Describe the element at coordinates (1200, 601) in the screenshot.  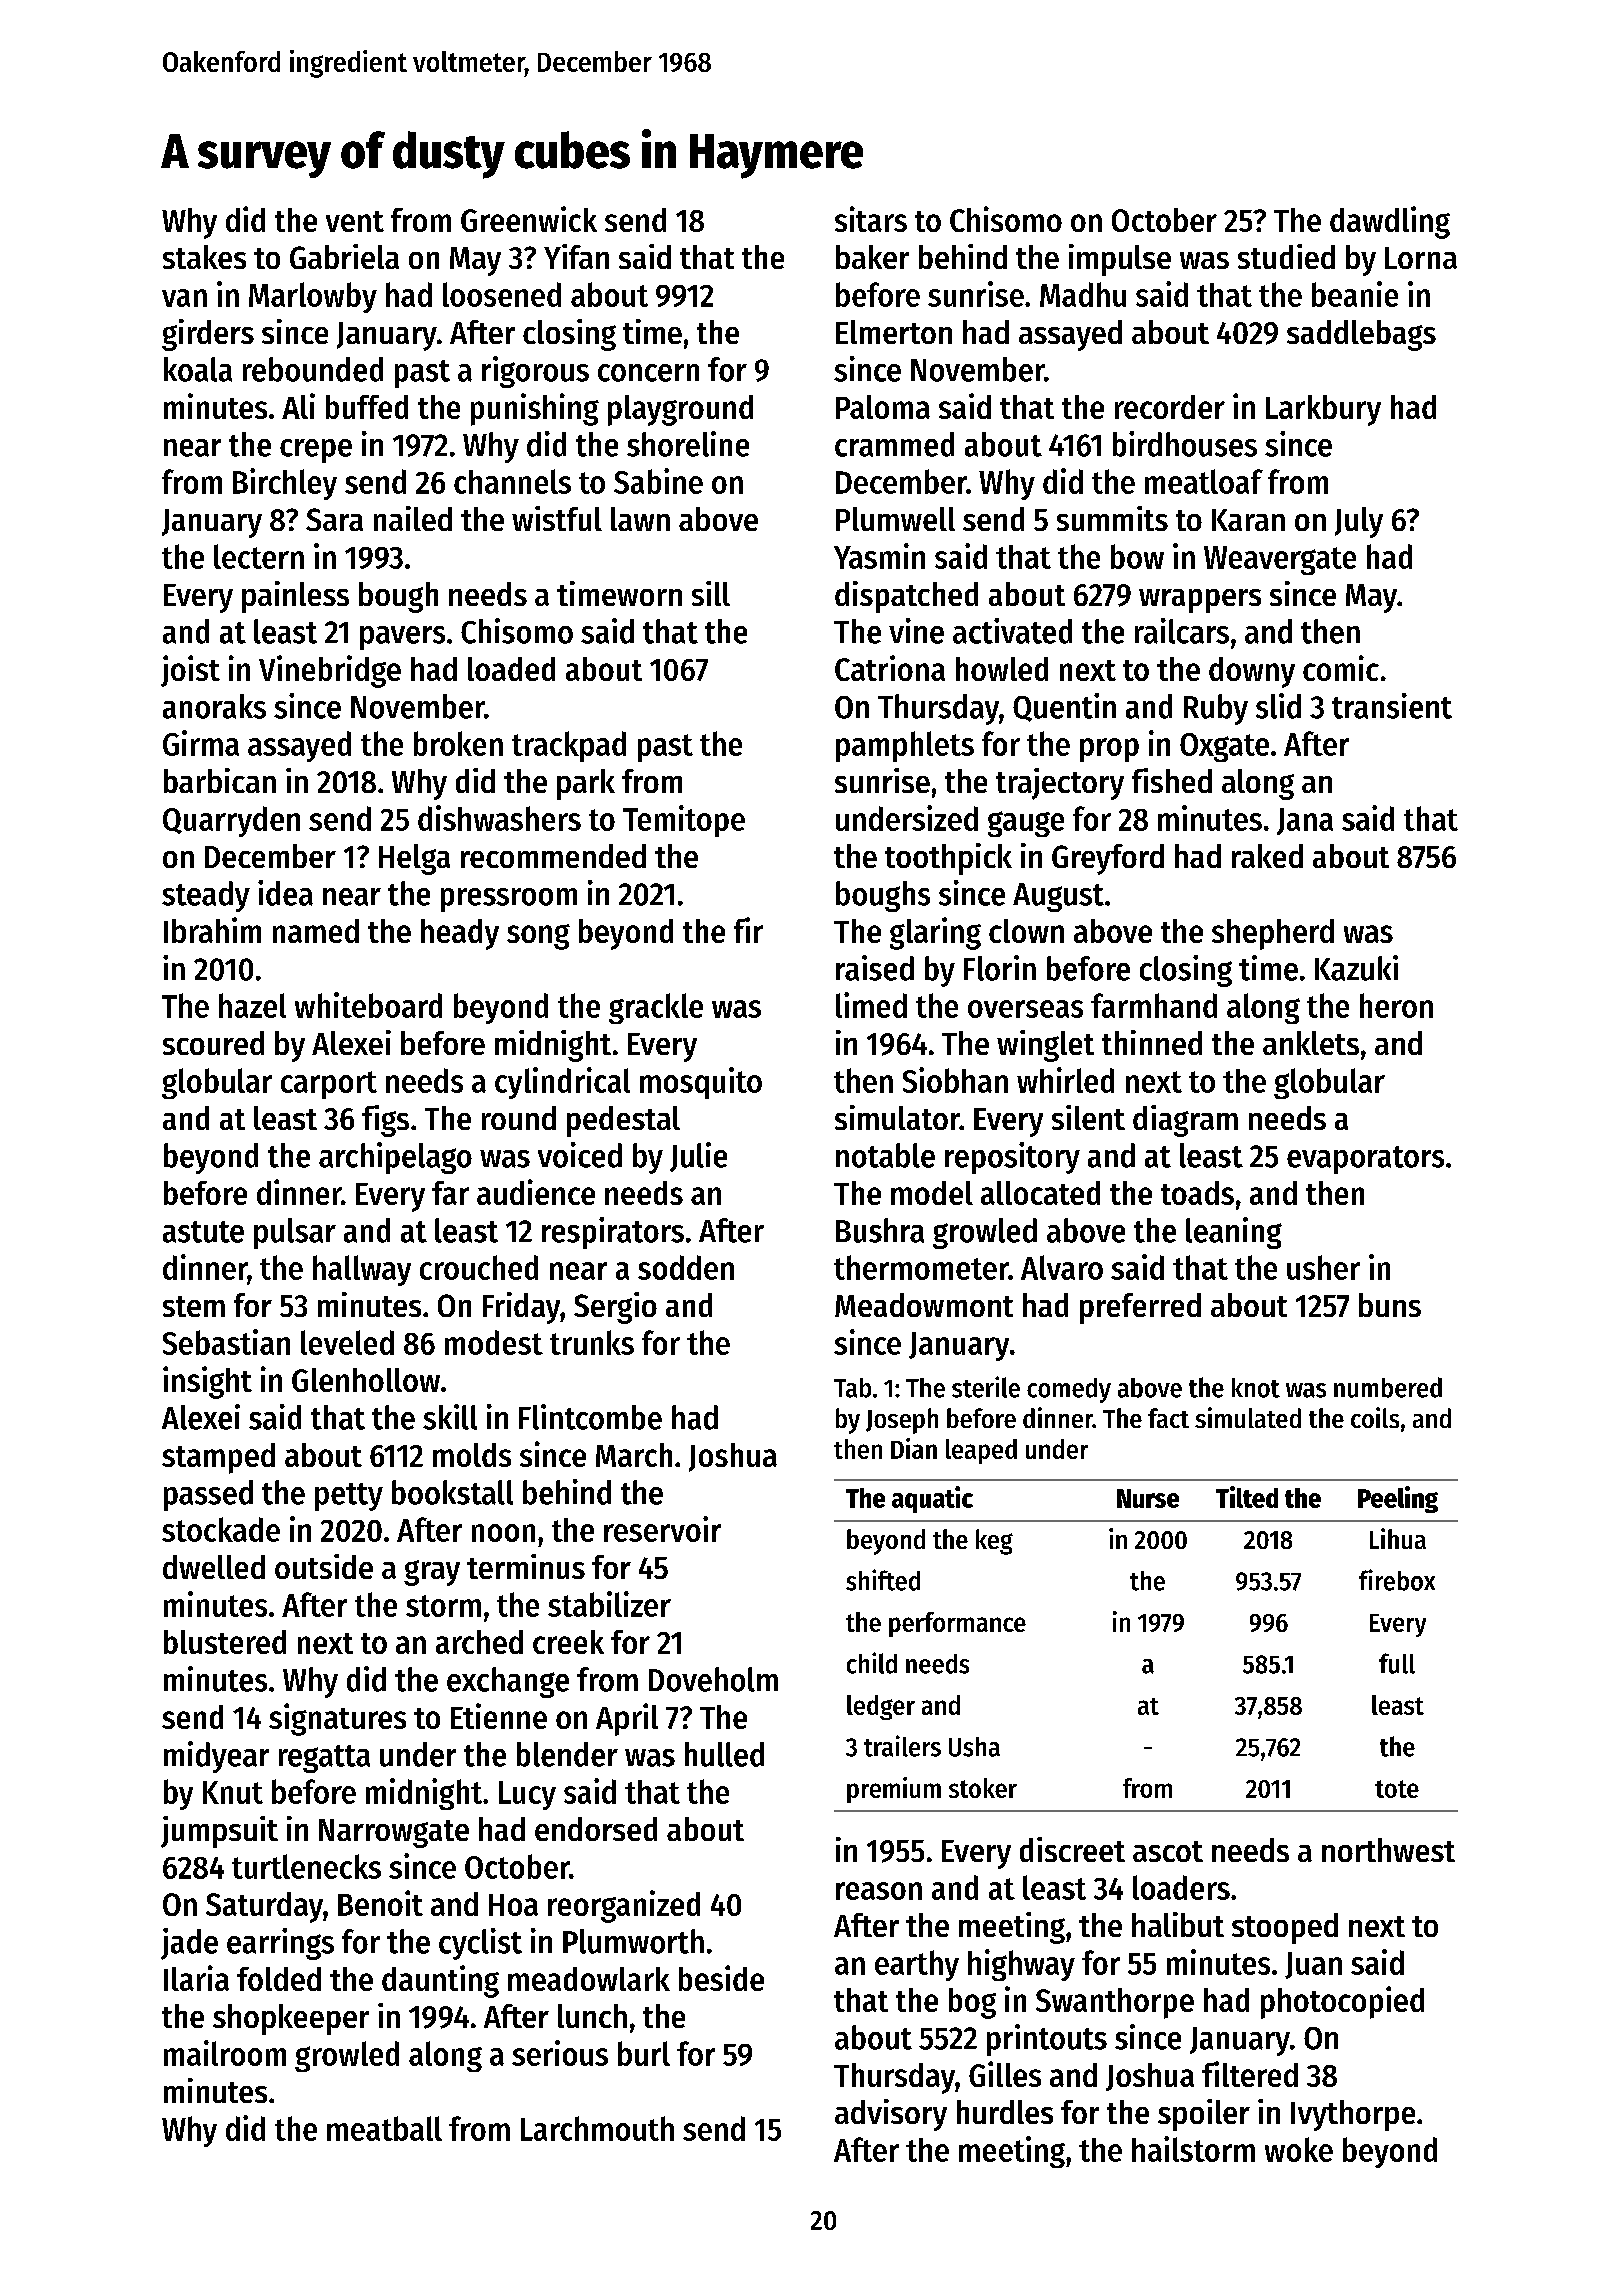
I see `wrappers` at that location.
